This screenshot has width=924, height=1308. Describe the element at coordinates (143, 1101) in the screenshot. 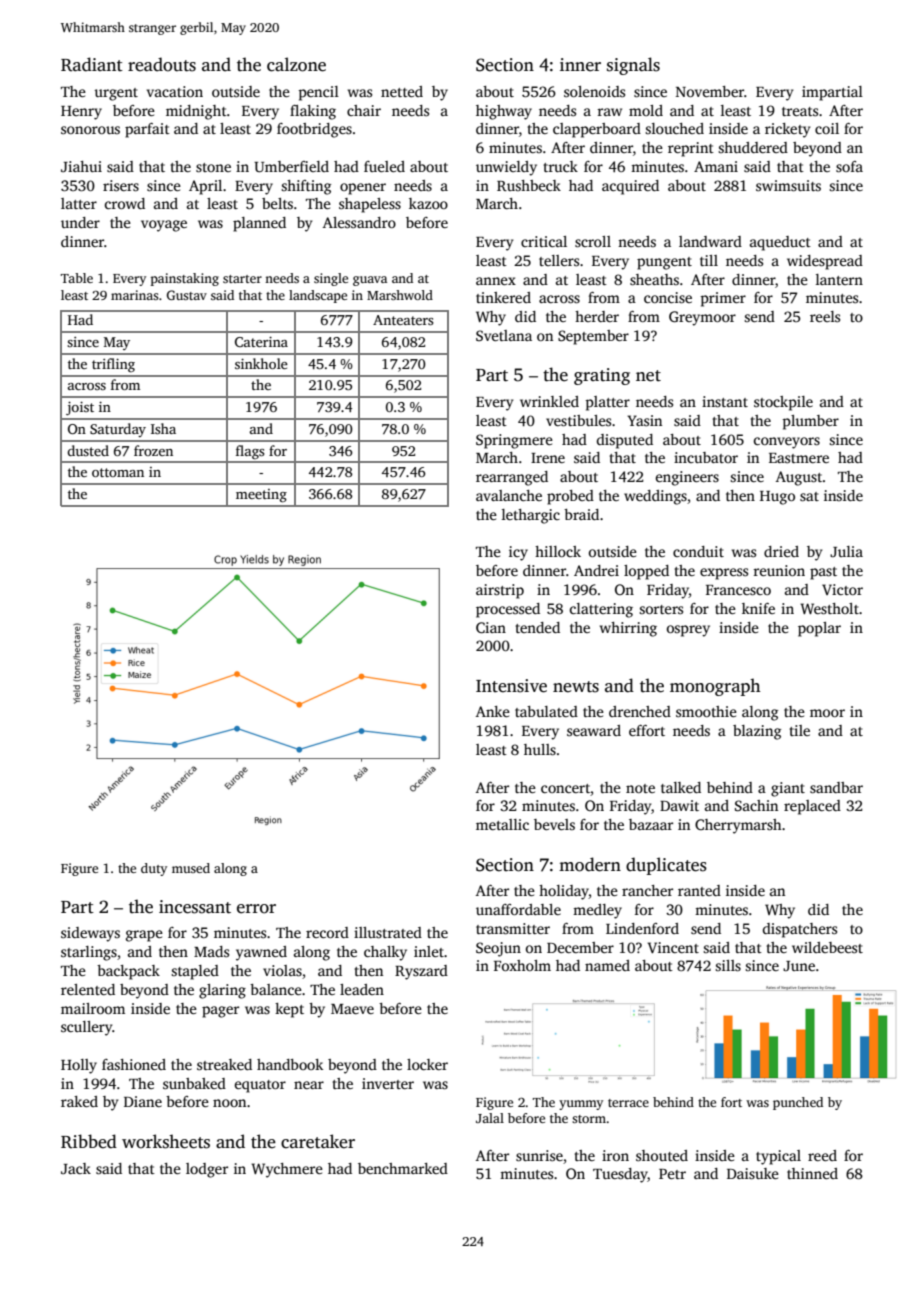

I see `Diane` at that location.
